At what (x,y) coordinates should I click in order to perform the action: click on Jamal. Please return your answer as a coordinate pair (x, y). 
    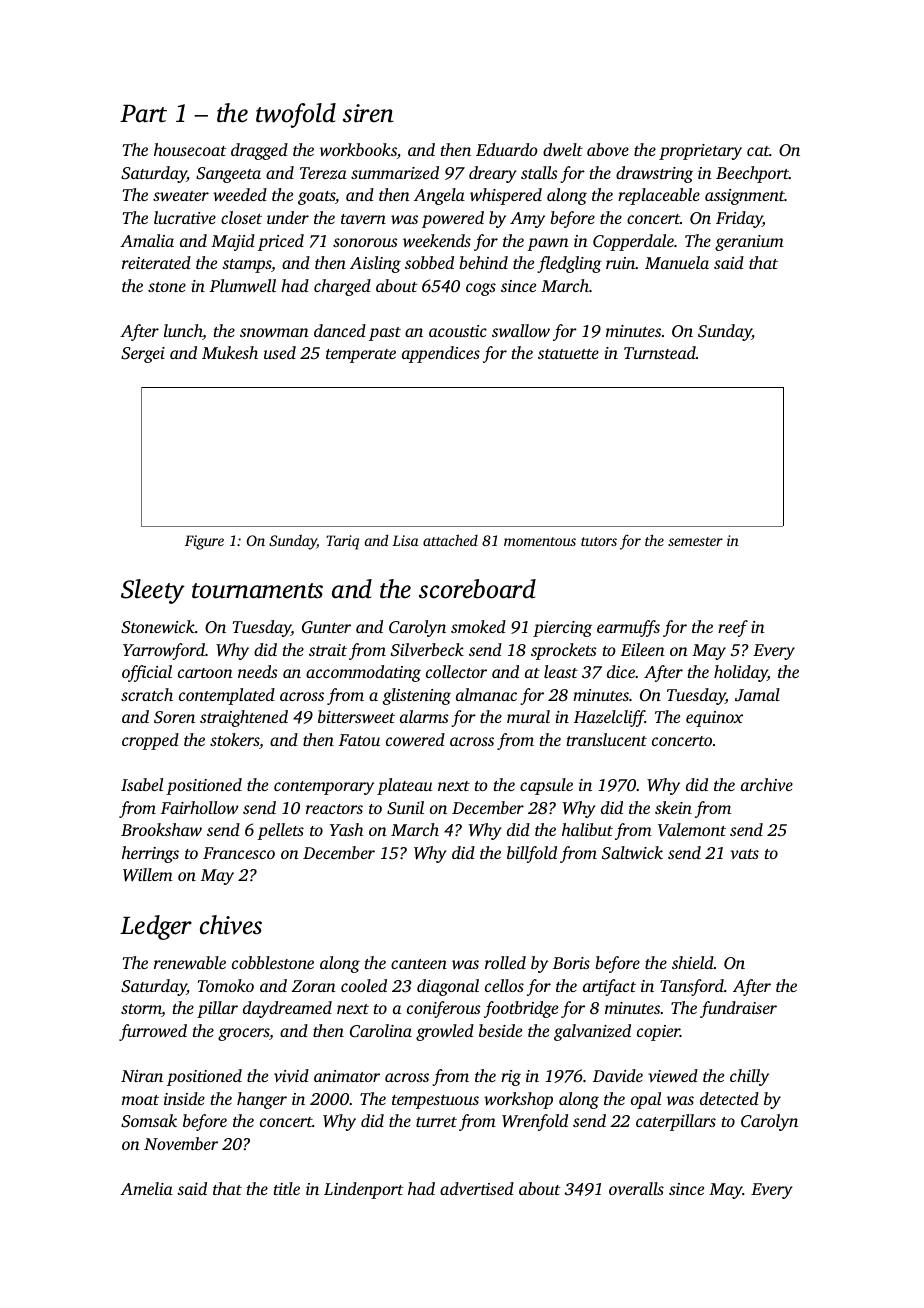
    Looking at the image, I should click on (757, 695).
